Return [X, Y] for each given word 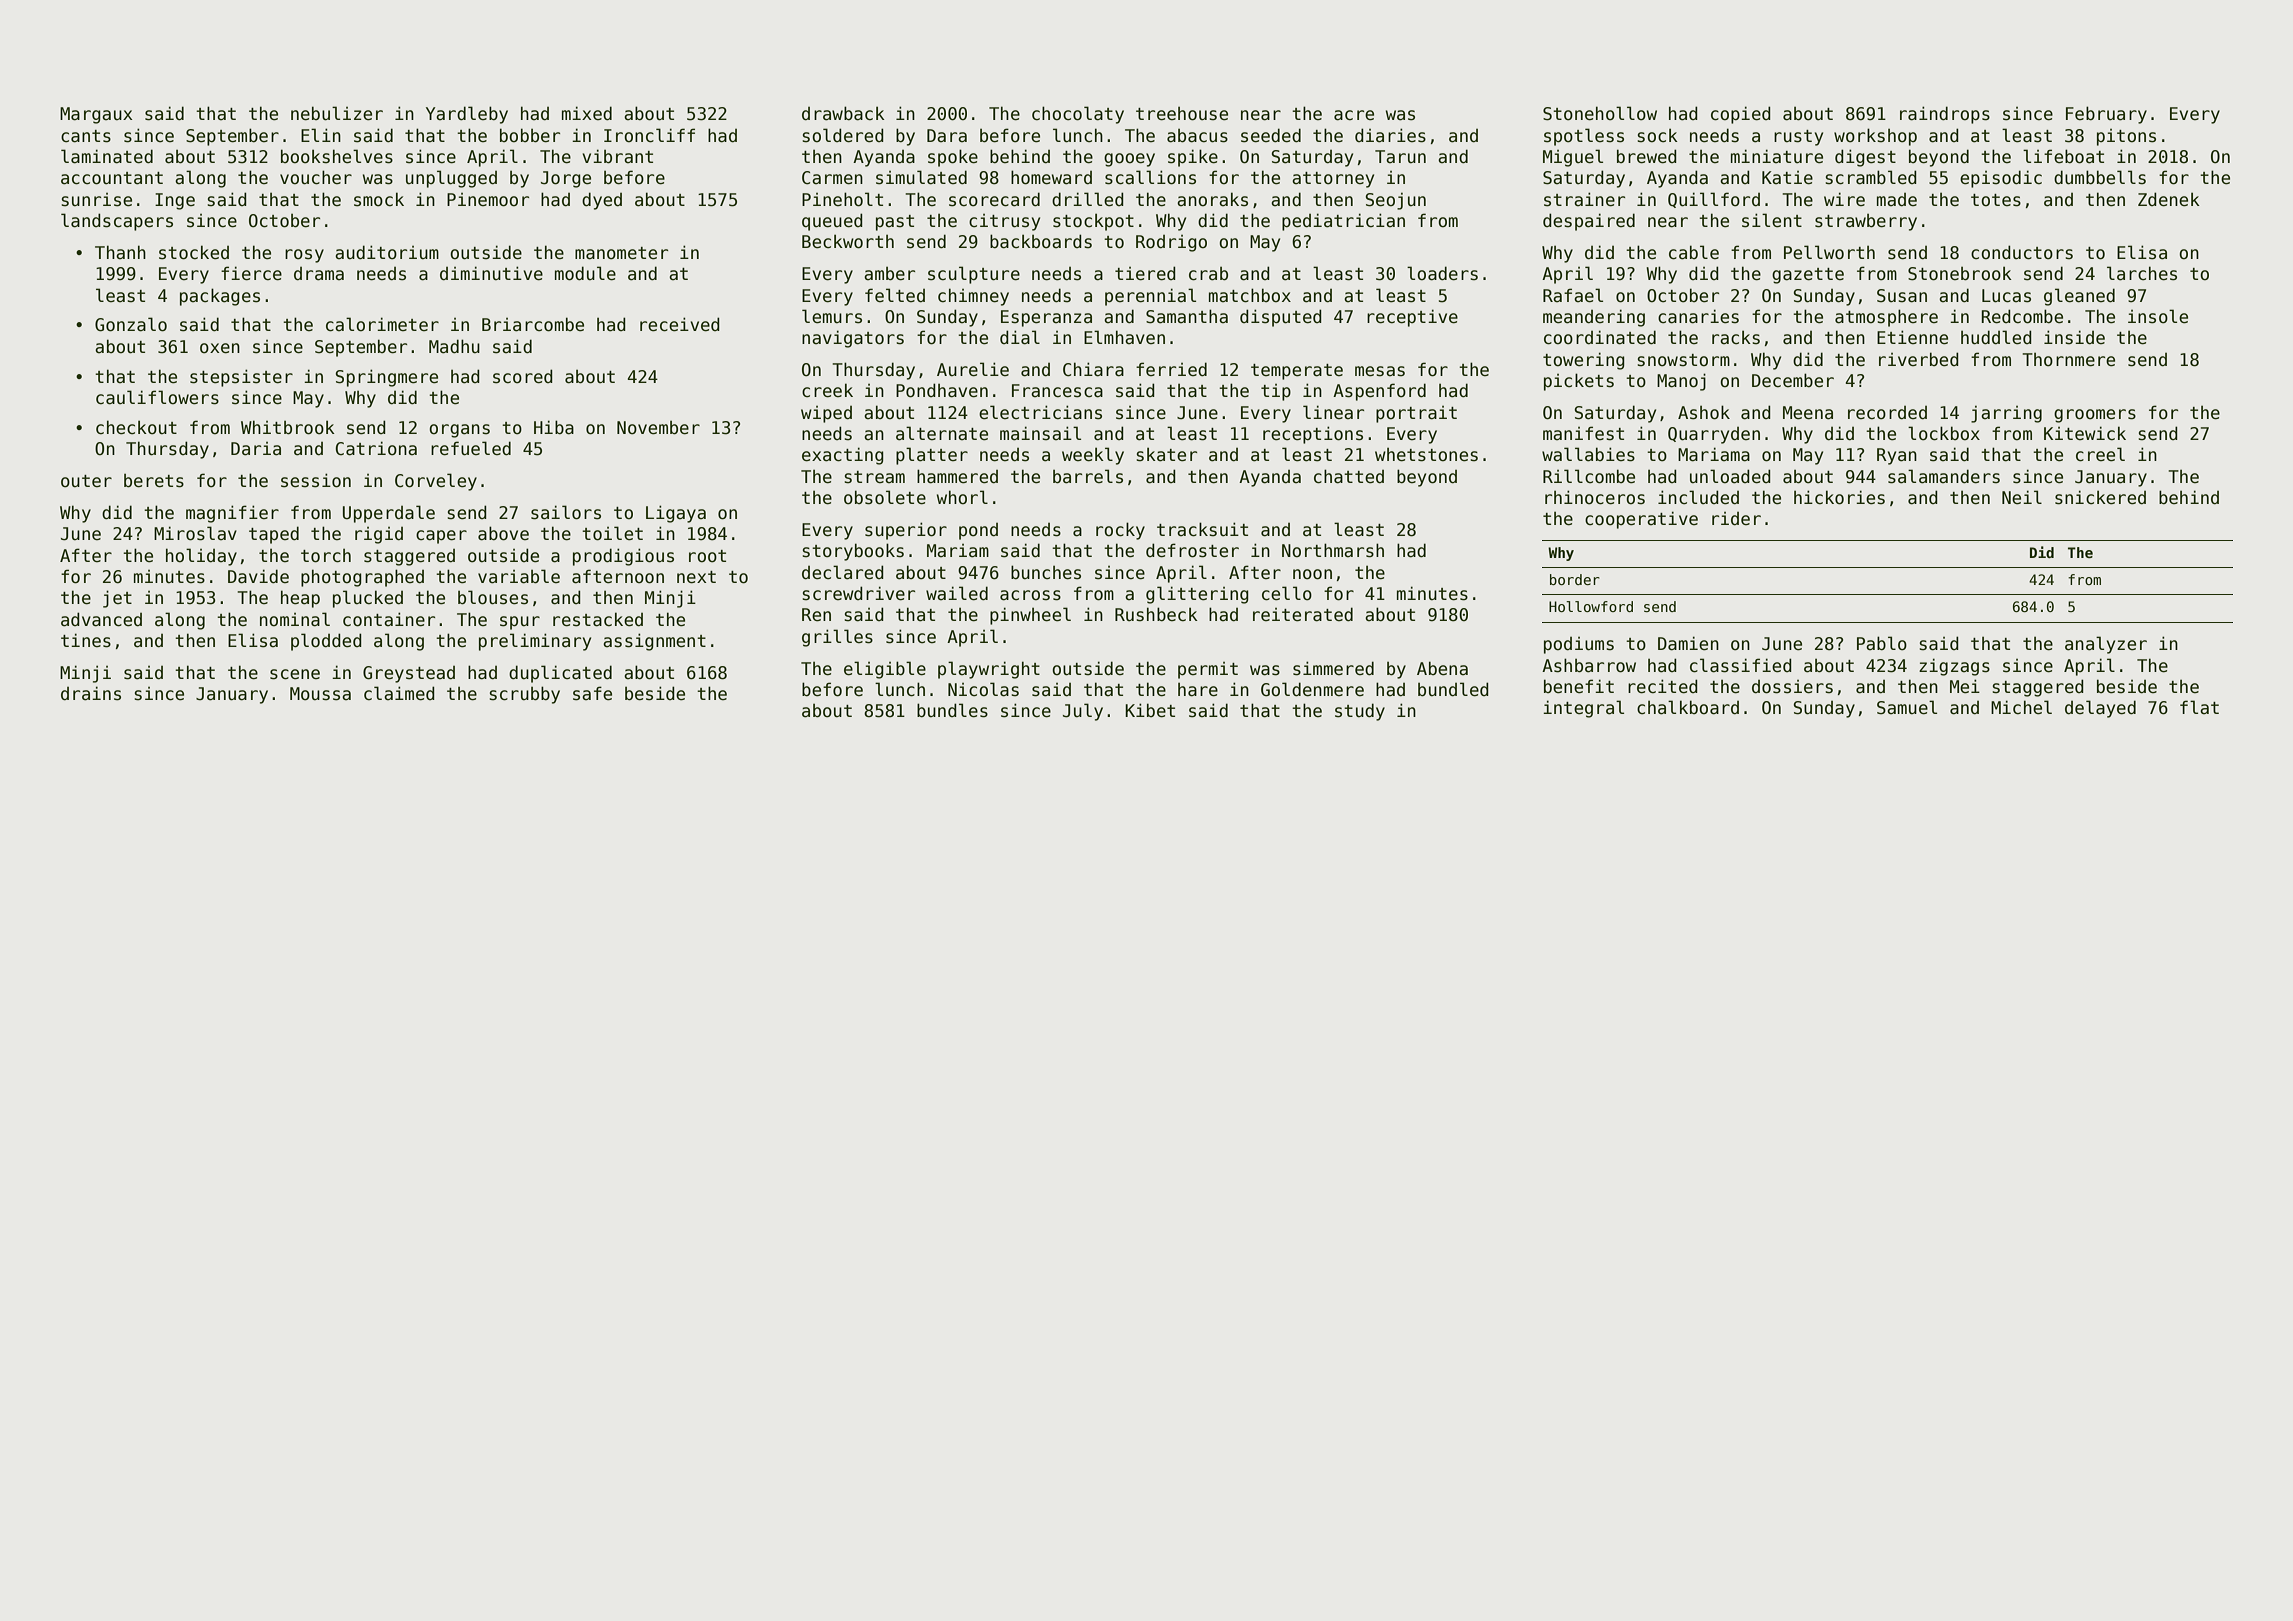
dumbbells [2100, 177]
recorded [1887, 413]
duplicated [560, 674]
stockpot [1093, 222]
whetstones [1426, 455]
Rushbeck [1156, 614]
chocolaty [1078, 115]
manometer [621, 253]
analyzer [2106, 645]
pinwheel [1030, 616]
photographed [362, 578]
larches [2142, 273]
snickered [2100, 497]
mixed [587, 113]
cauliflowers [157, 397]
